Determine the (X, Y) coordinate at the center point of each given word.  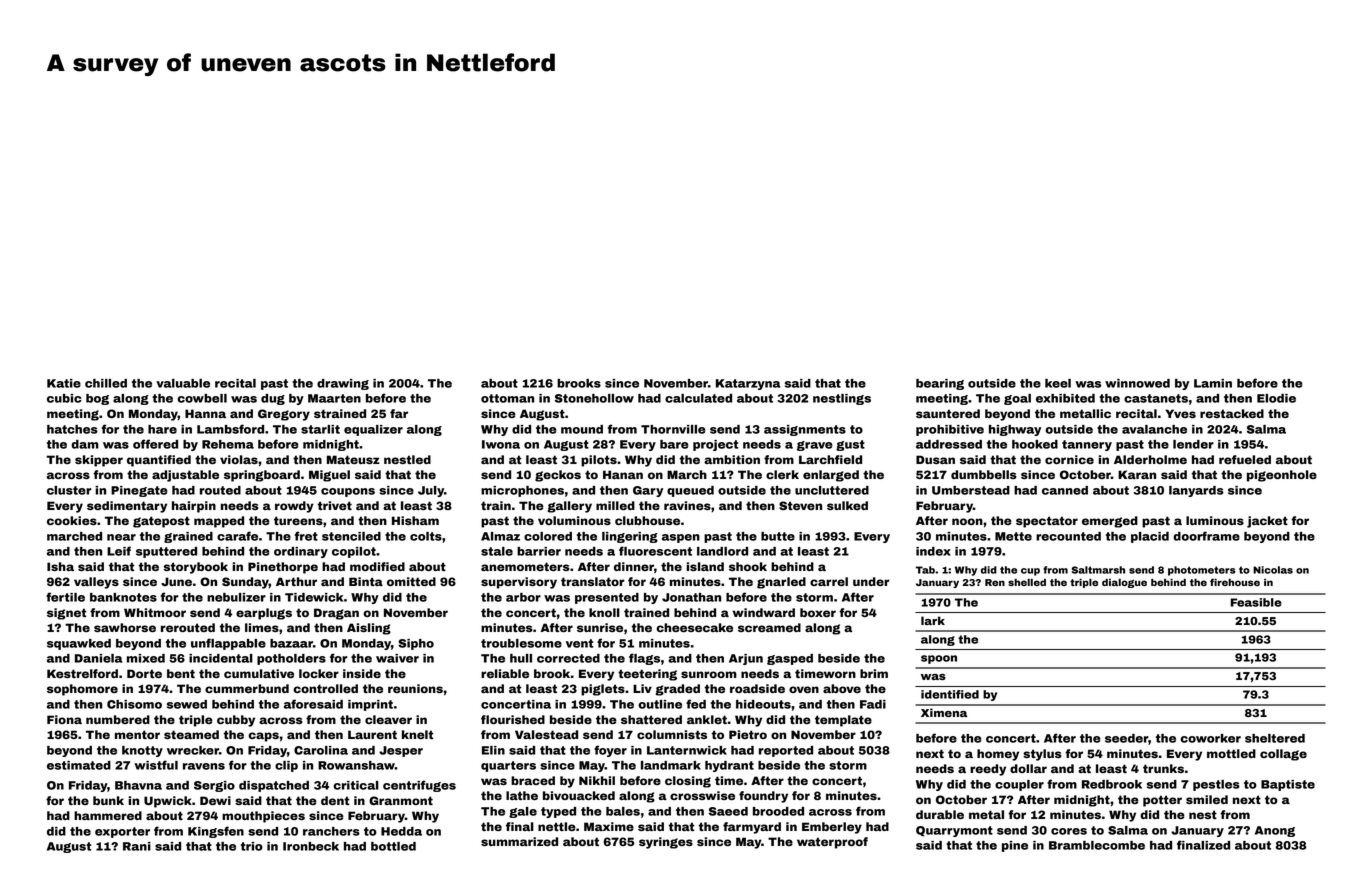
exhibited (1065, 398)
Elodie (1276, 398)
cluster (69, 490)
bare (674, 444)
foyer (610, 751)
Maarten (334, 398)
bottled (393, 846)
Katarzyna (748, 384)
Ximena (944, 712)
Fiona (64, 719)
